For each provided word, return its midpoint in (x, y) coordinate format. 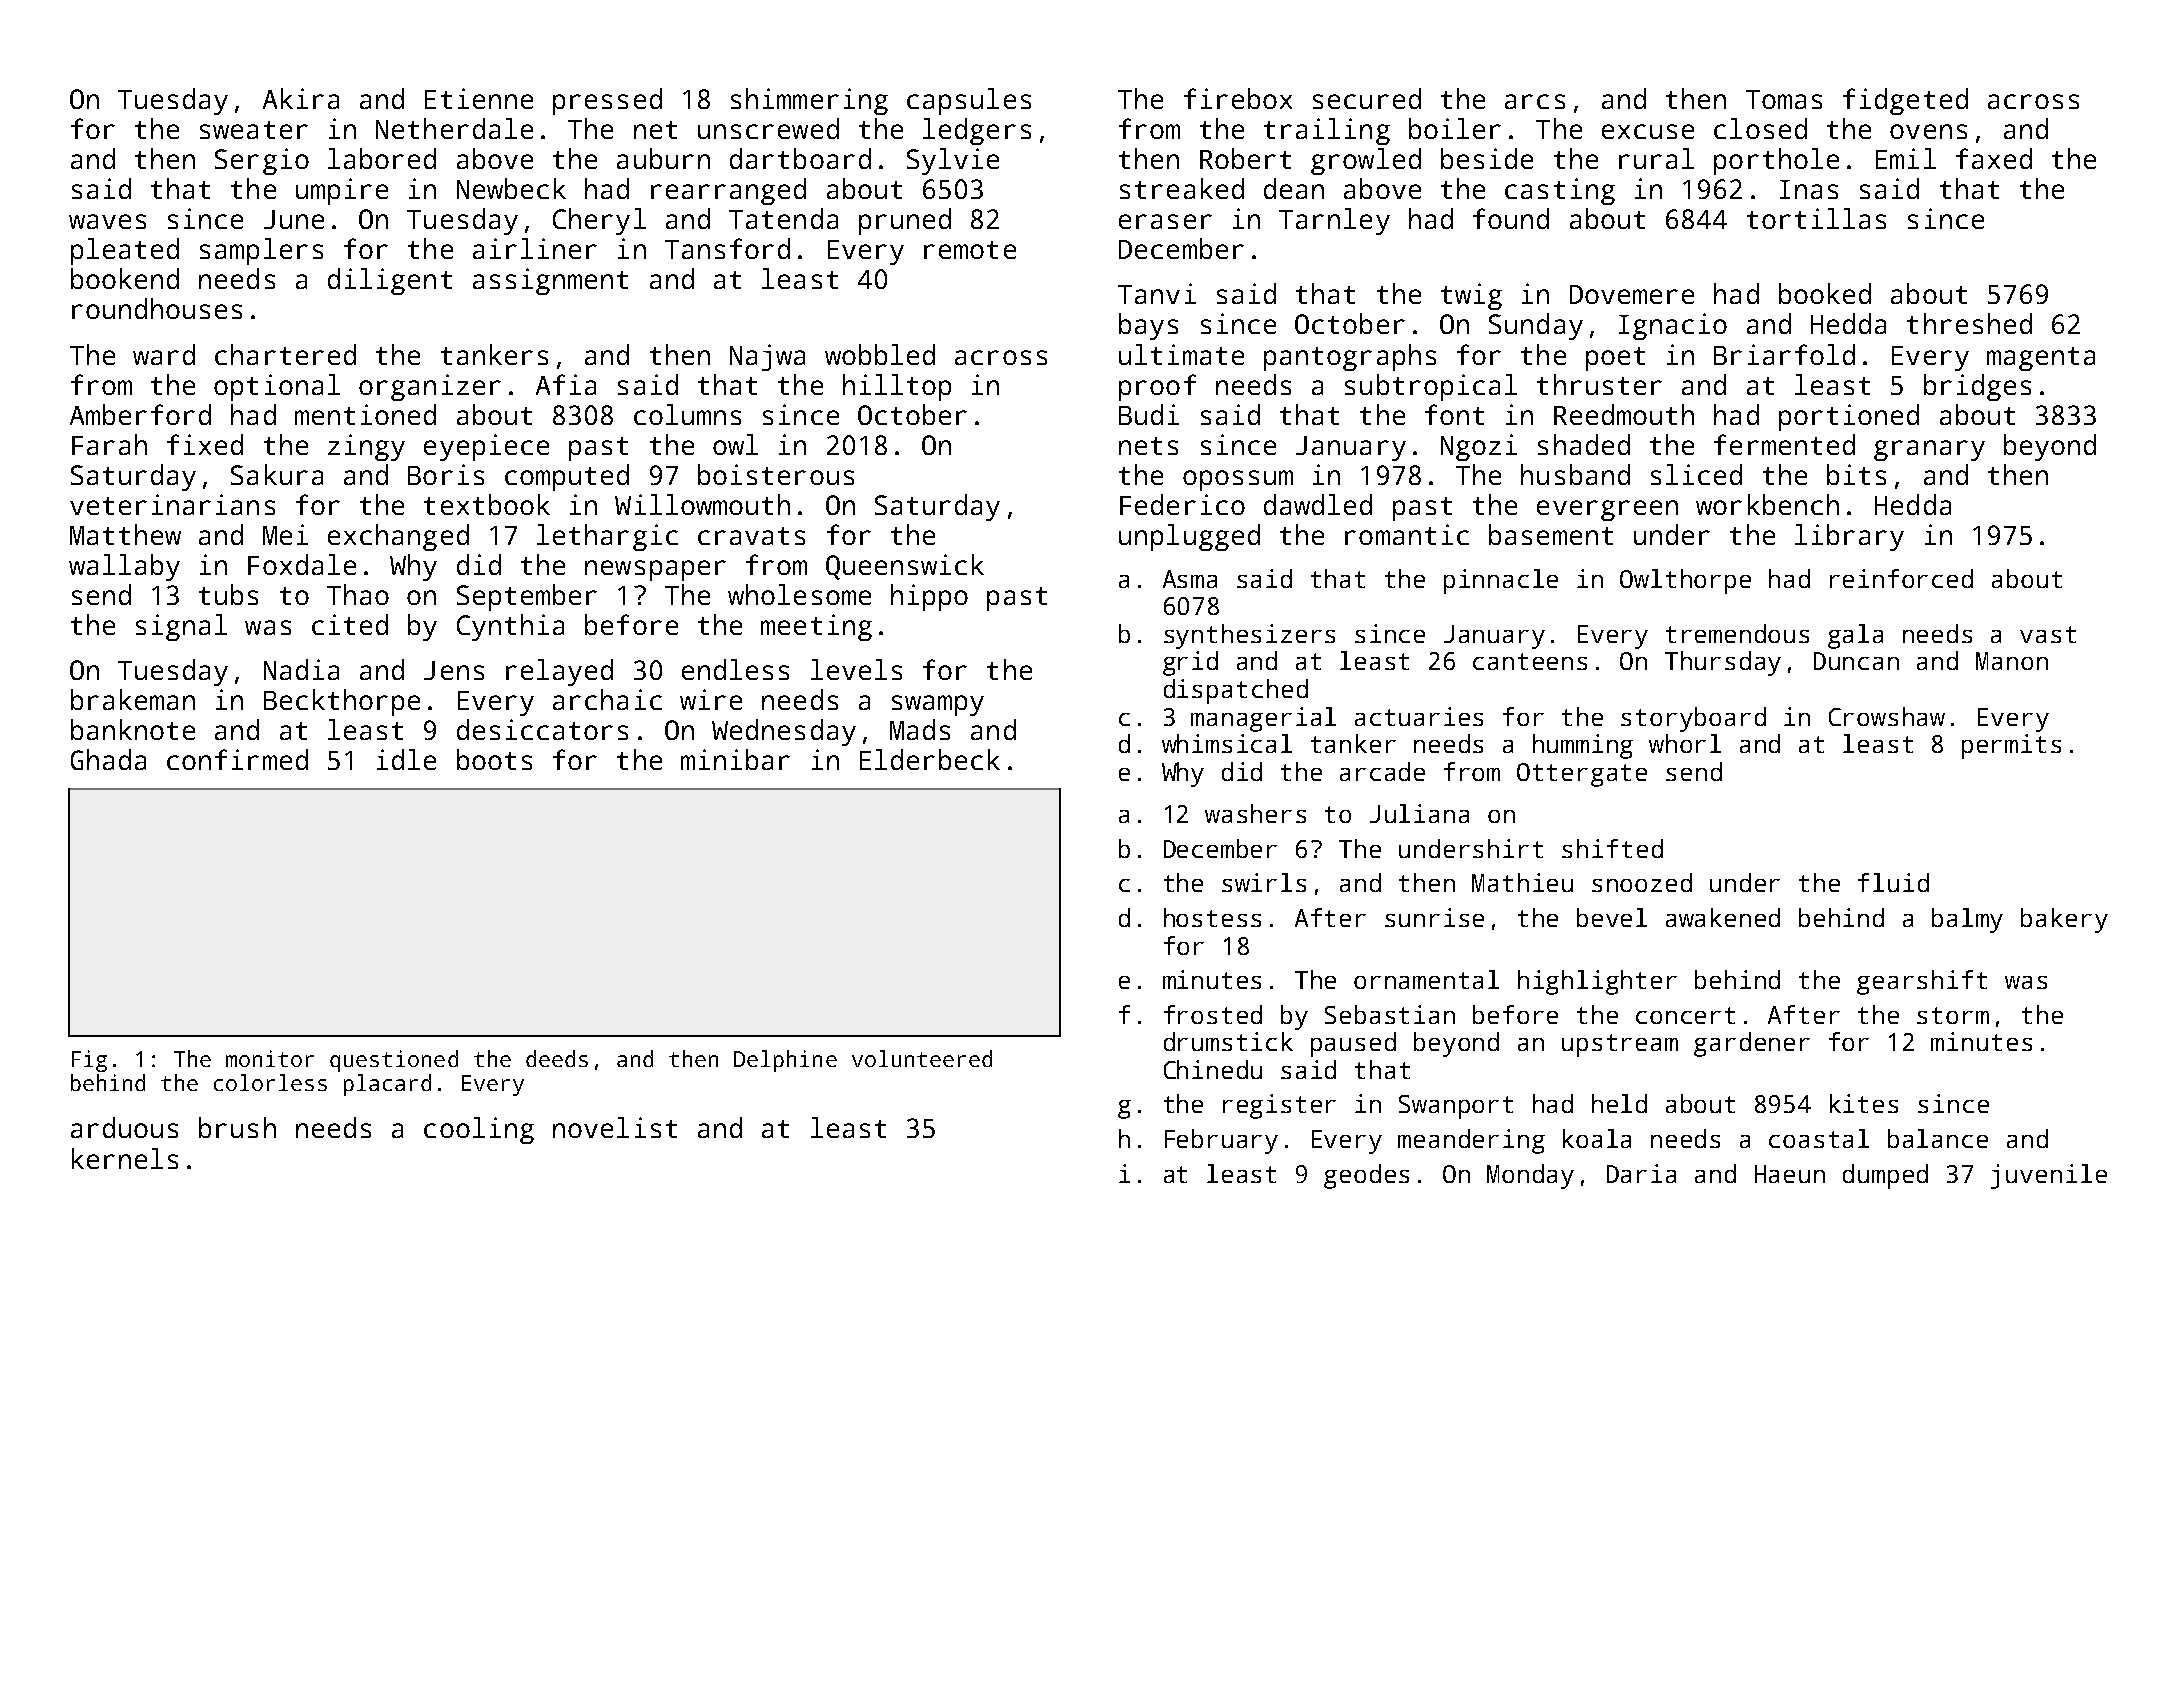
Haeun (1790, 1174)
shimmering (809, 101)
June (294, 219)
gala (1855, 636)
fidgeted (1905, 101)
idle (406, 759)
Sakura (277, 474)
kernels (125, 1158)
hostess (1212, 917)
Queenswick (905, 567)
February (1221, 1141)
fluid (1893, 882)
